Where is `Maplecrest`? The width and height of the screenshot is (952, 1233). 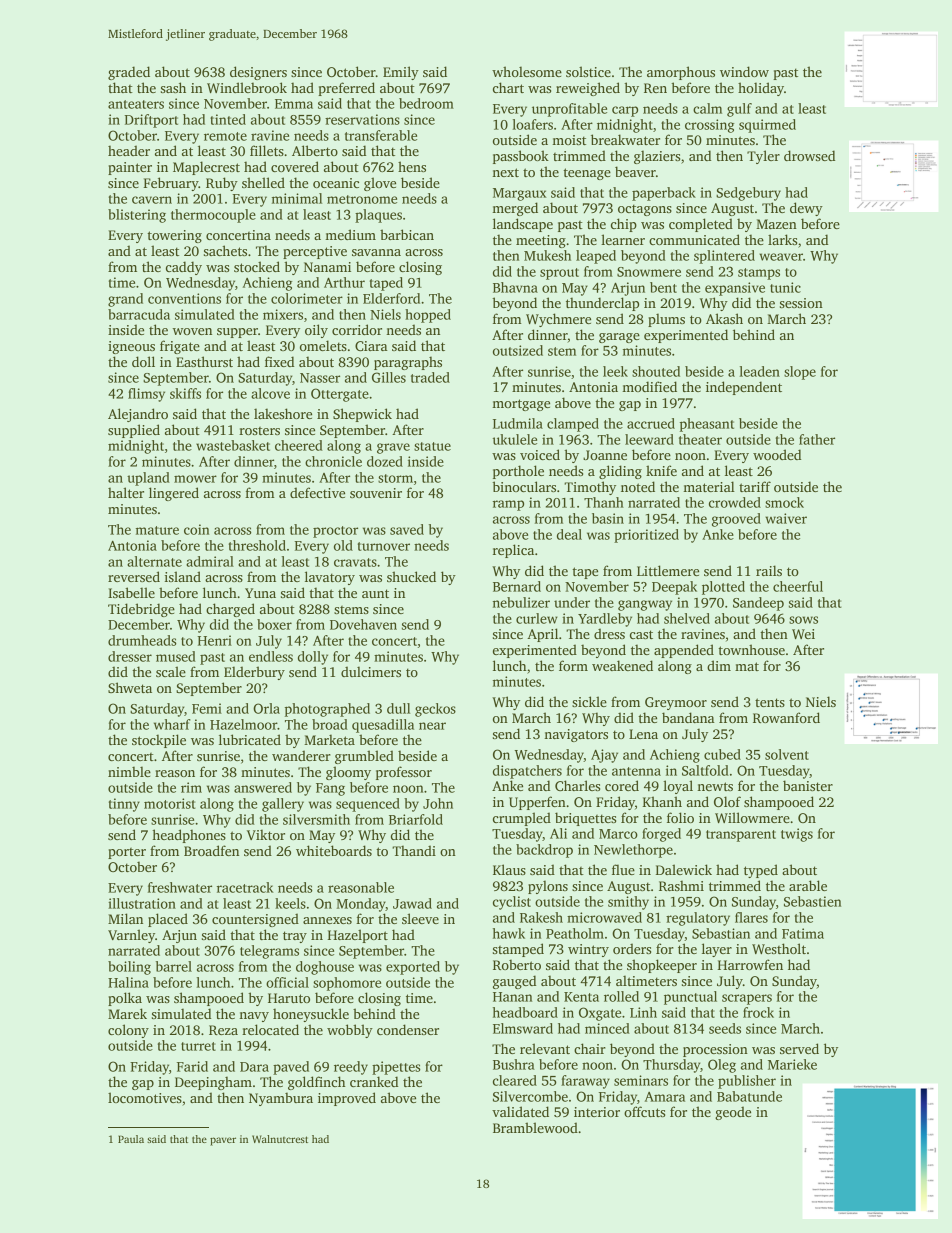 Maplecrest is located at coordinates (206, 168).
